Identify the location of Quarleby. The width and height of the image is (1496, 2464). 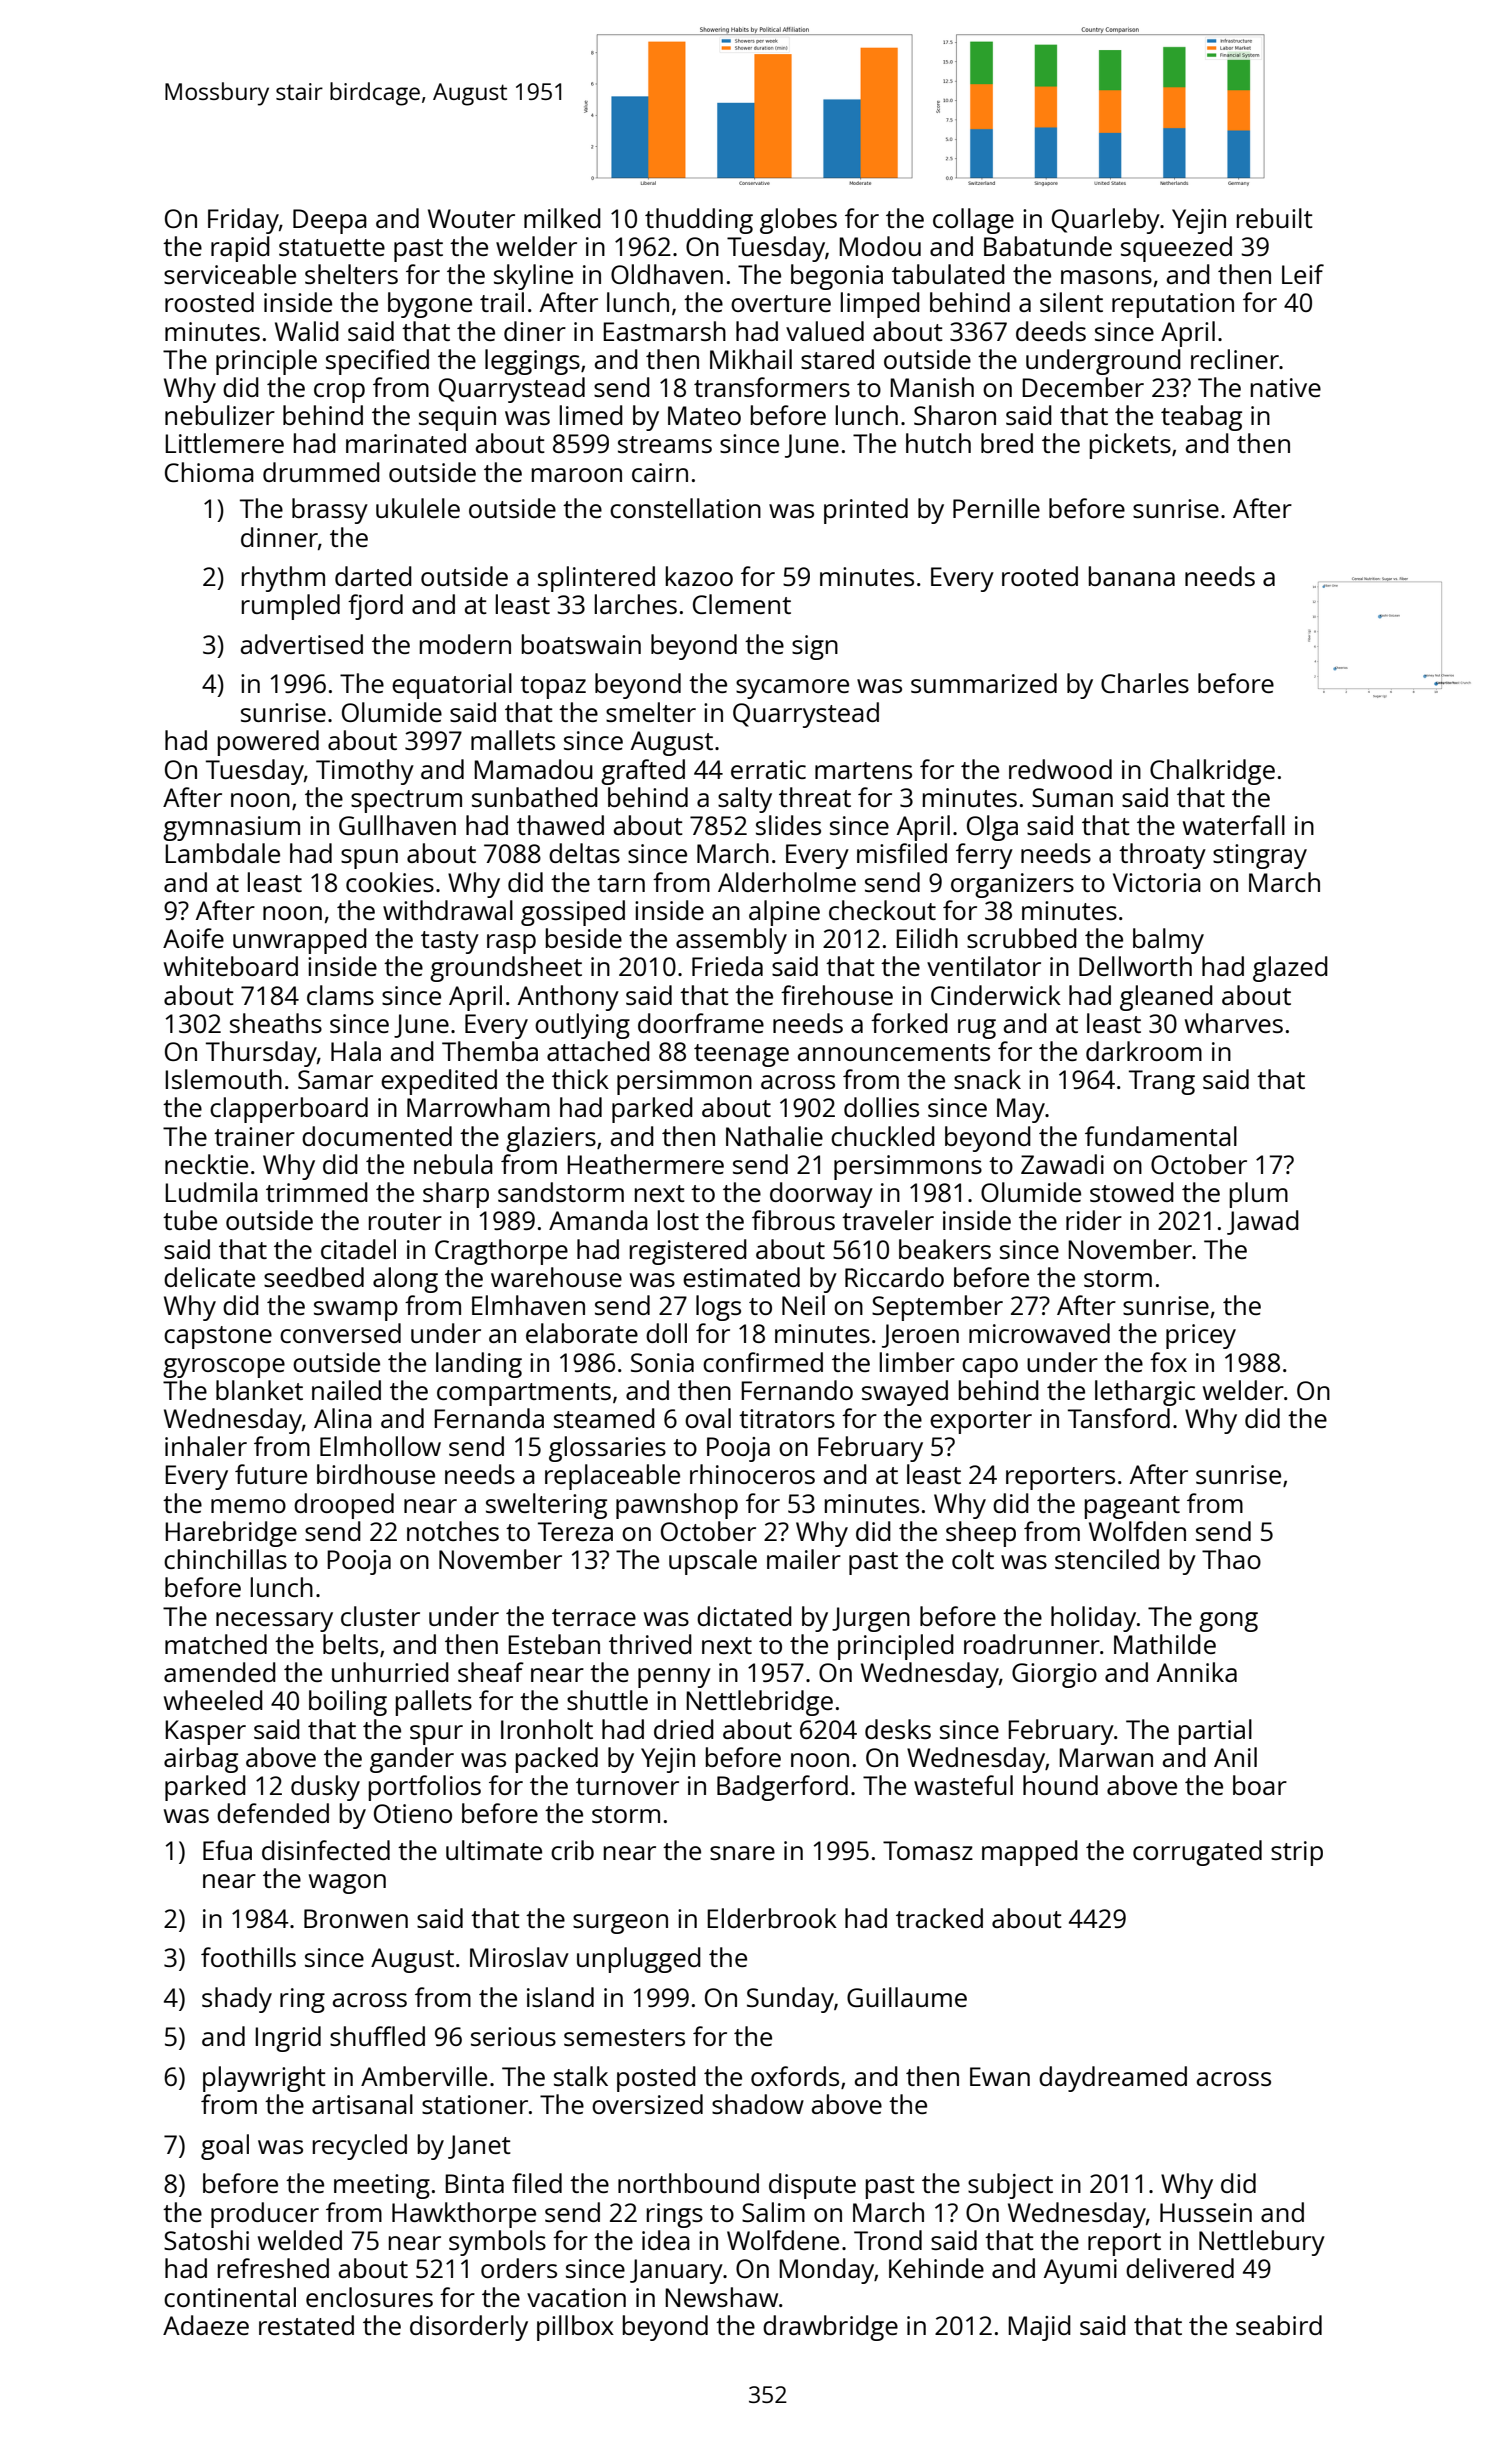
(1106, 221).
